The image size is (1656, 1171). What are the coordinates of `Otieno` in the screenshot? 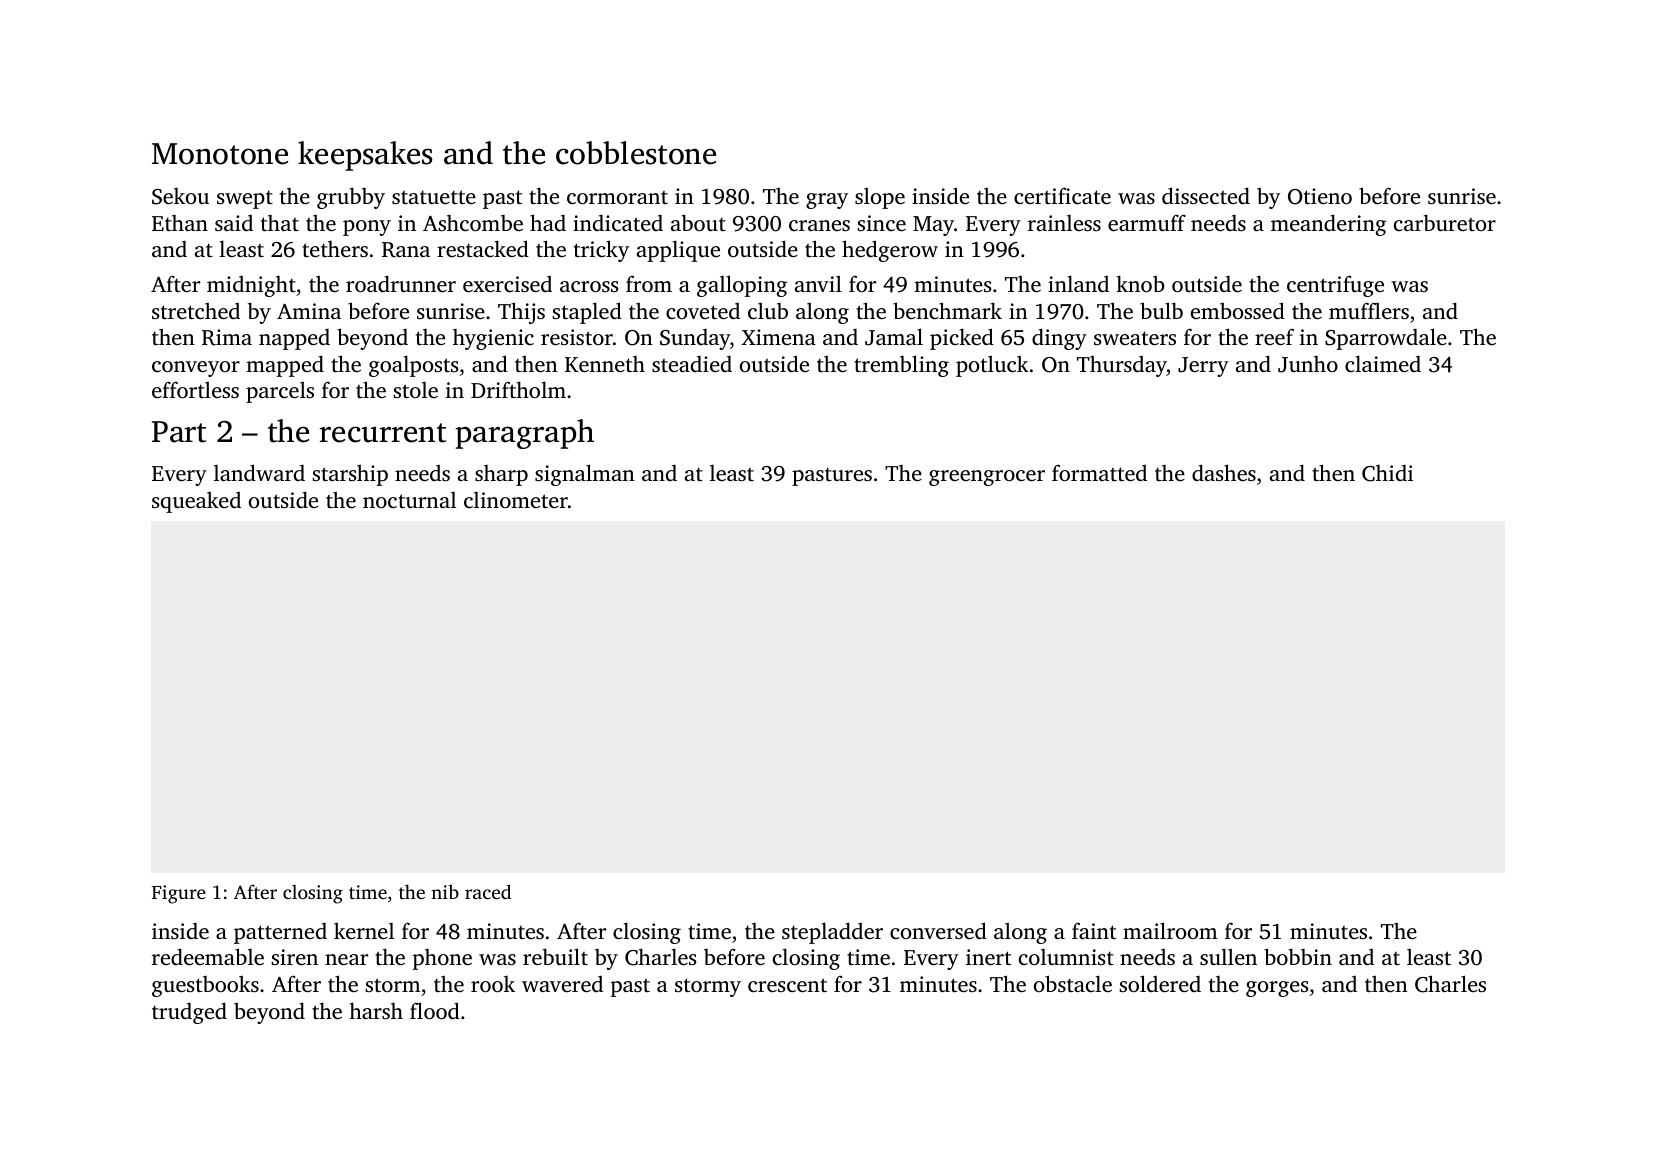 It's located at (1320, 196).
